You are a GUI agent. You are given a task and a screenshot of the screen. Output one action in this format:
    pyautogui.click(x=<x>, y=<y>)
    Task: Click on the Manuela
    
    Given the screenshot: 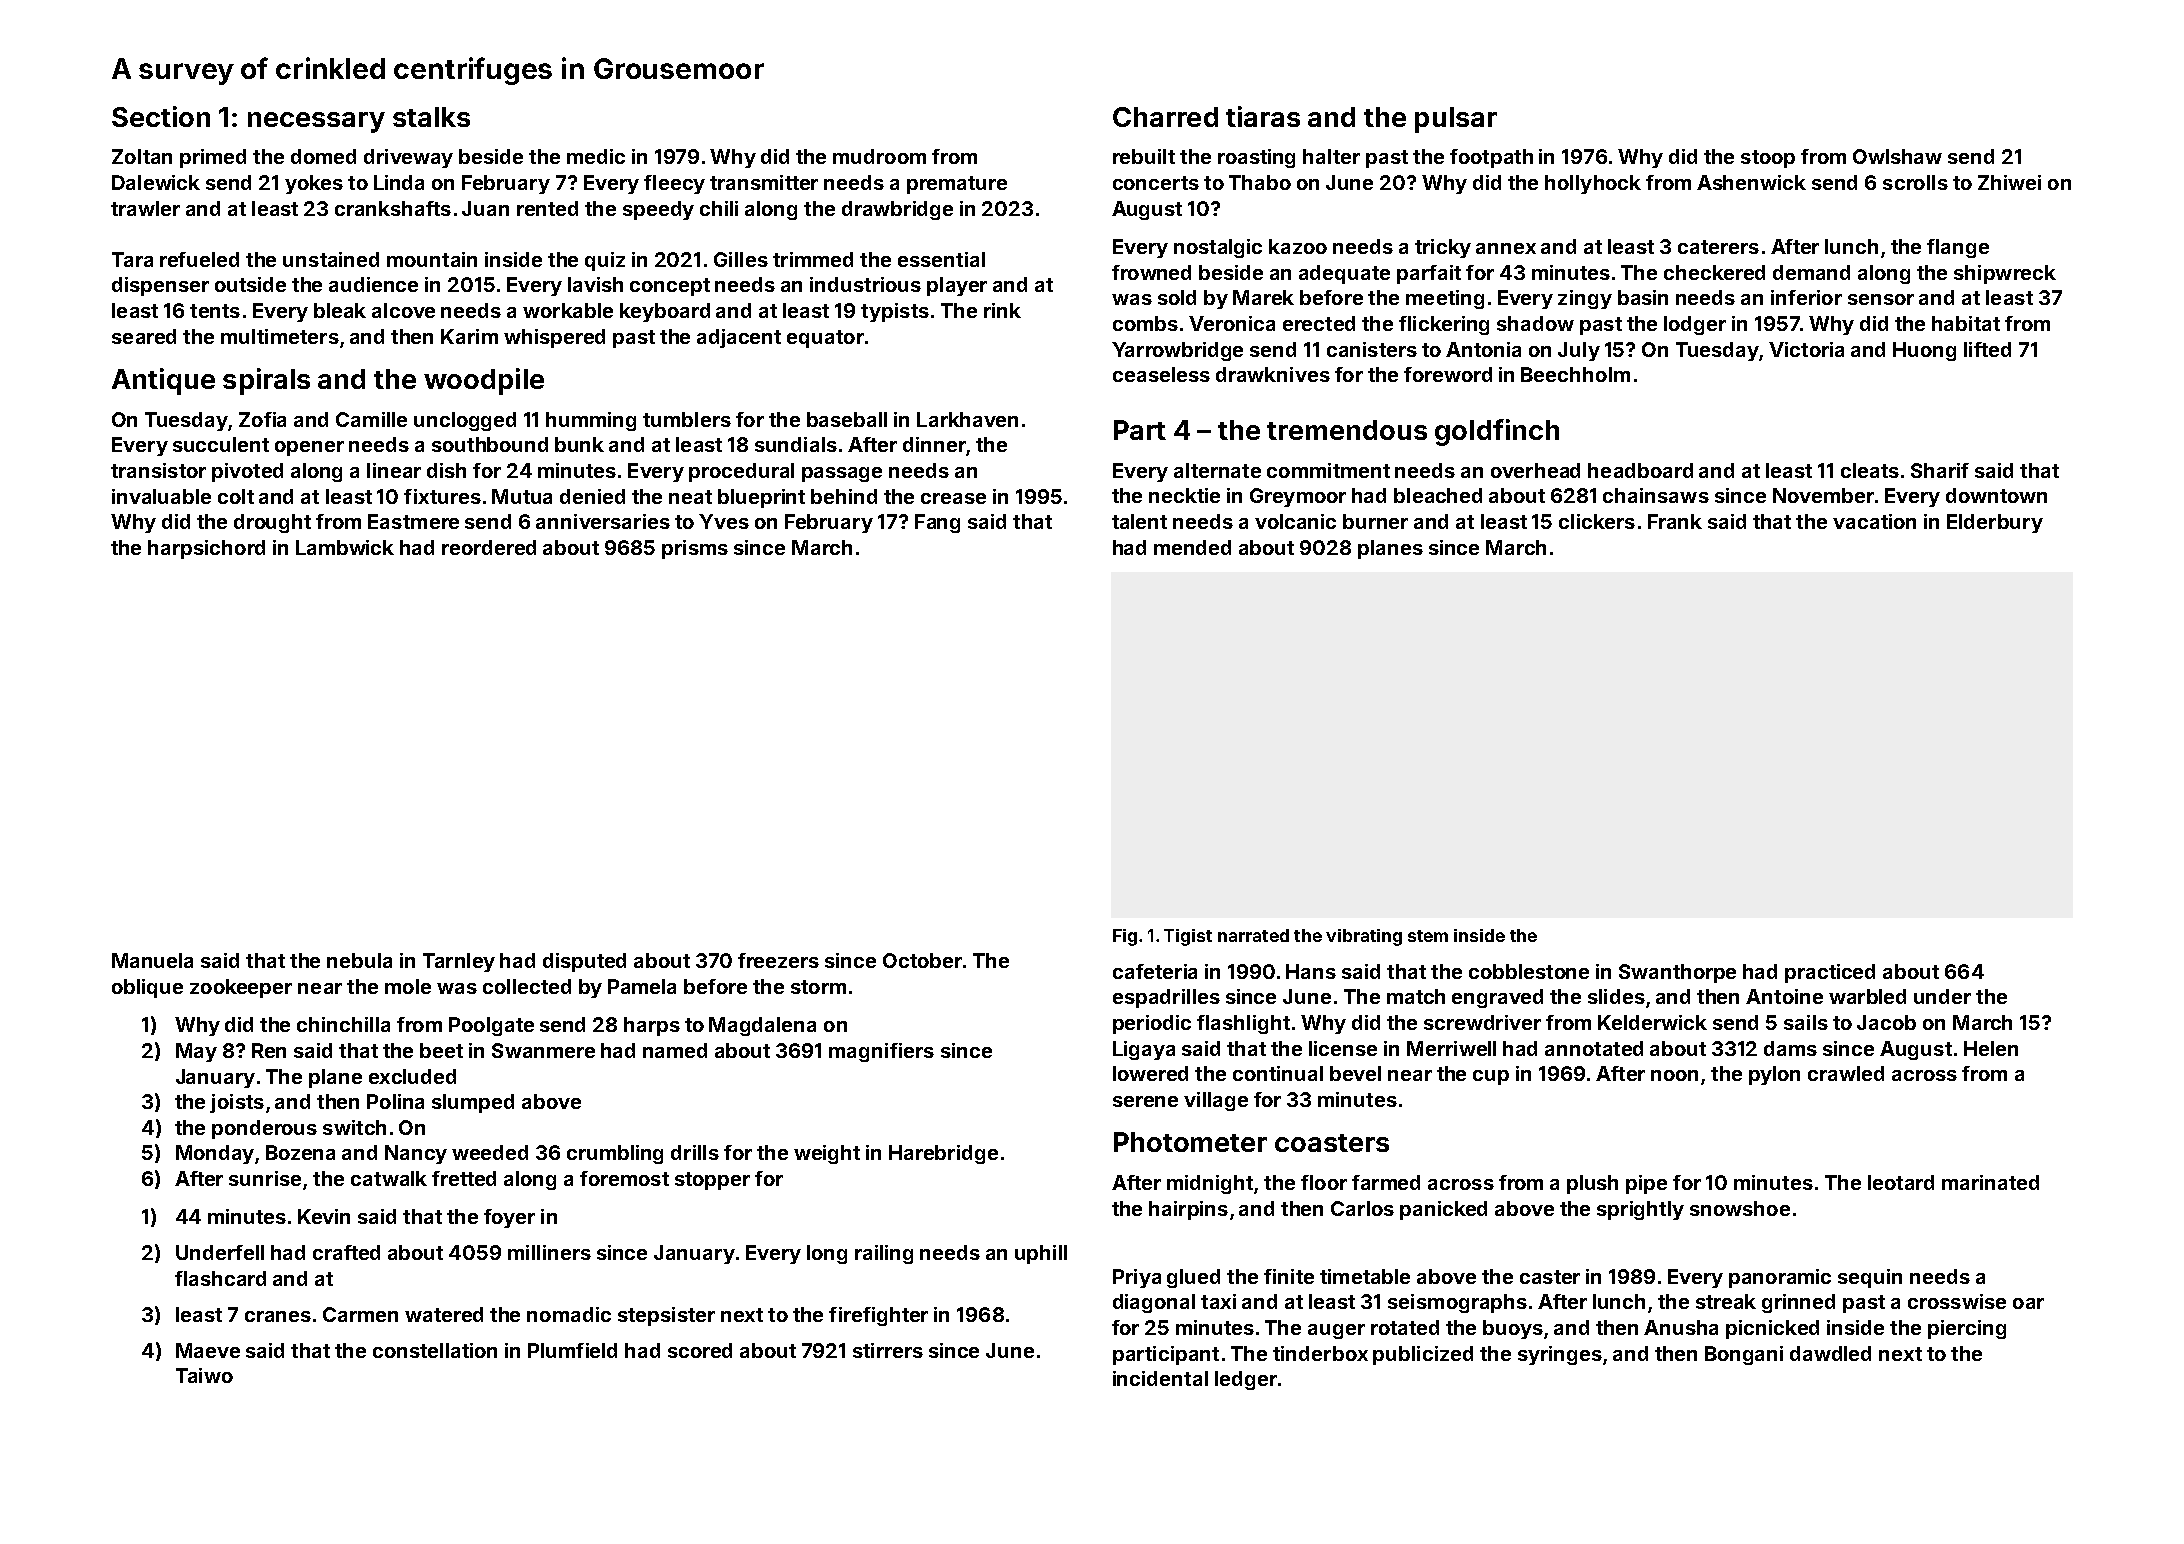 What is the action you would take?
    pyautogui.click(x=152, y=960)
